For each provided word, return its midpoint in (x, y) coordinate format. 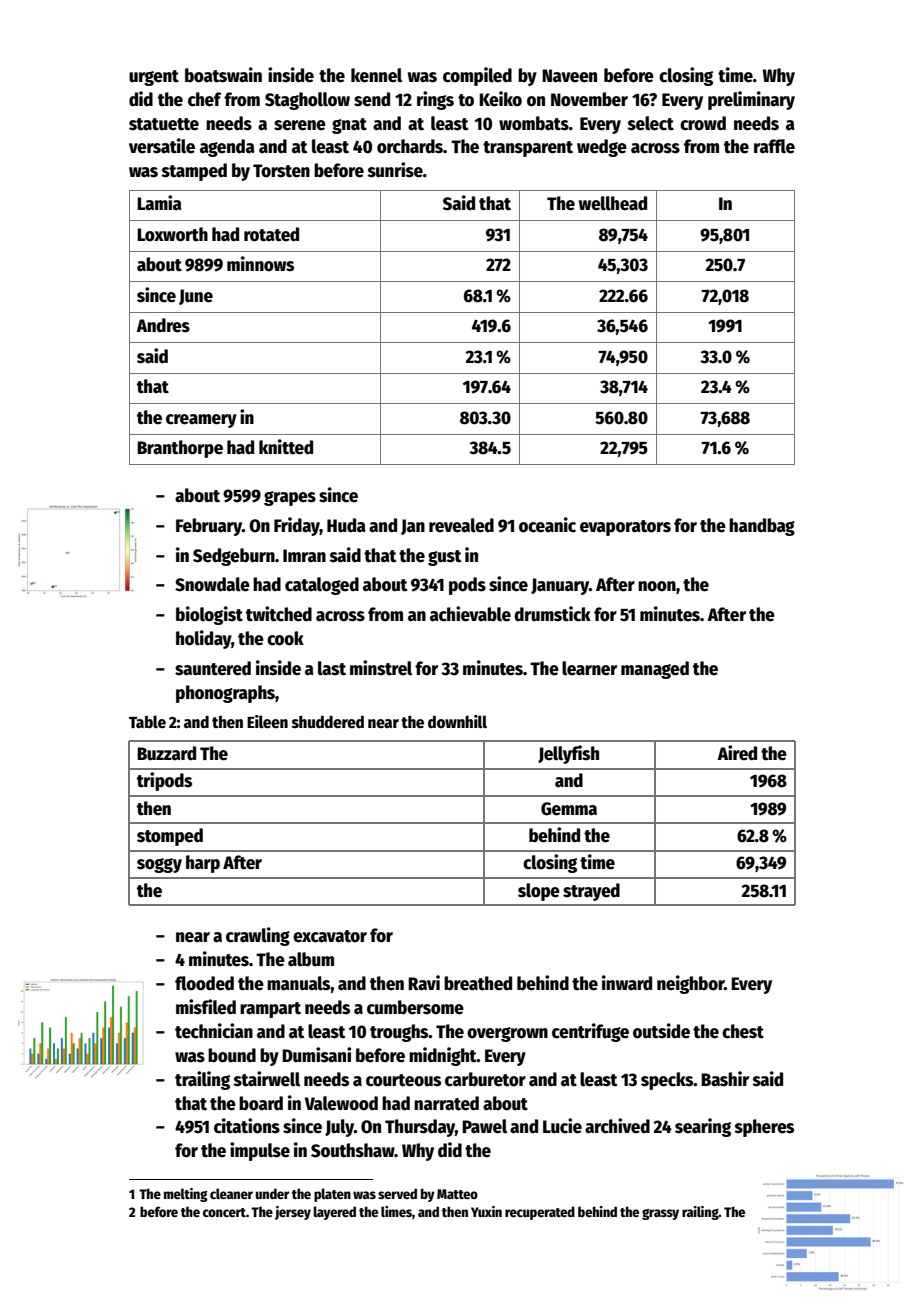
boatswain (223, 75)
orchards (410, 146)
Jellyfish (568, 754)
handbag (762, 527)
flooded (204, 983)
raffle (774, 146)
